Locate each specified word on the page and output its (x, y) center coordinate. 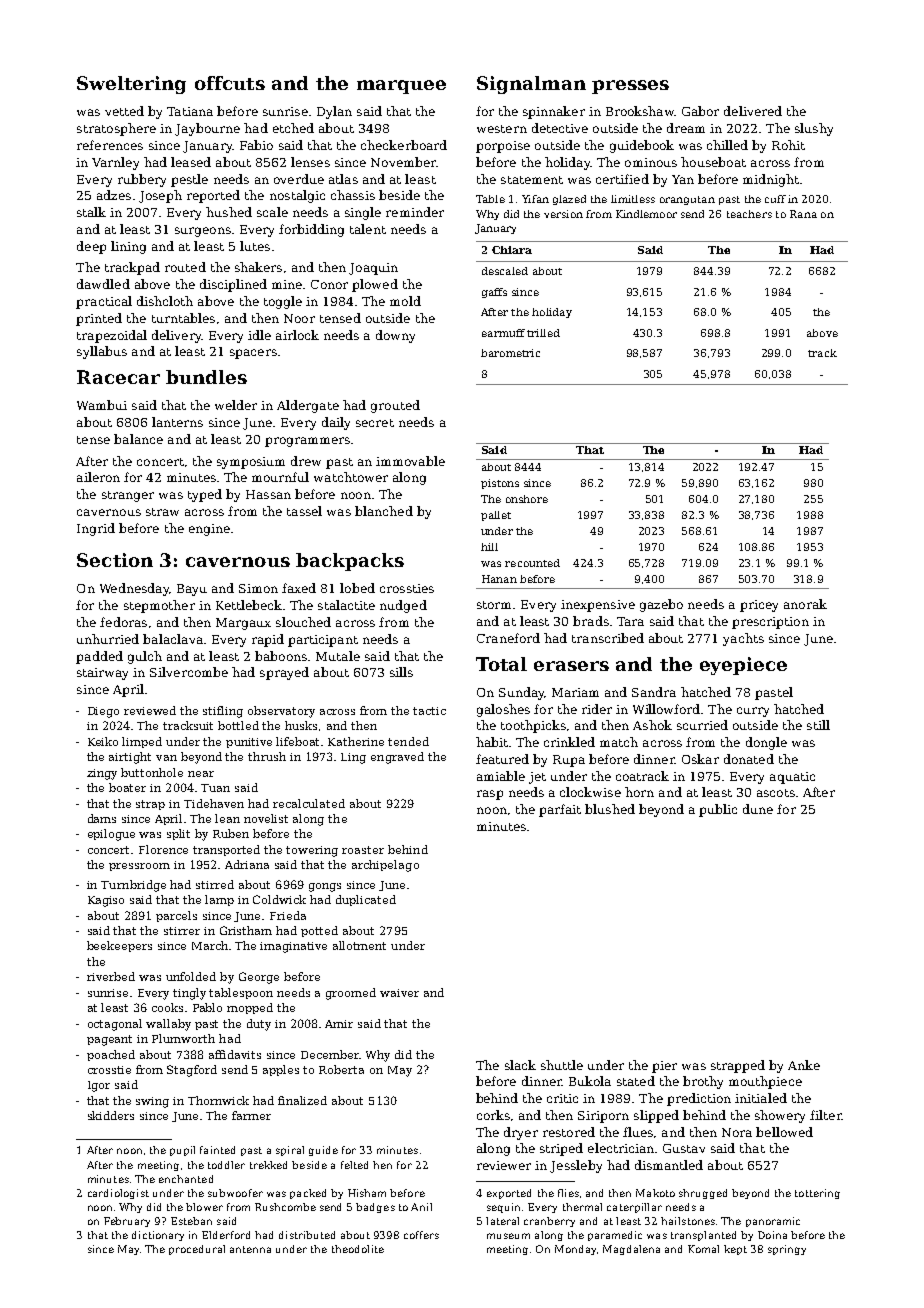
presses (630, 87)
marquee (401, 87)
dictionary (158, 1236)
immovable (410, 461)
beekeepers (119, 946)
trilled (543, 333)
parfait (560, 810)
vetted (124, 111)
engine (209, 530)
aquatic (792, 778)
